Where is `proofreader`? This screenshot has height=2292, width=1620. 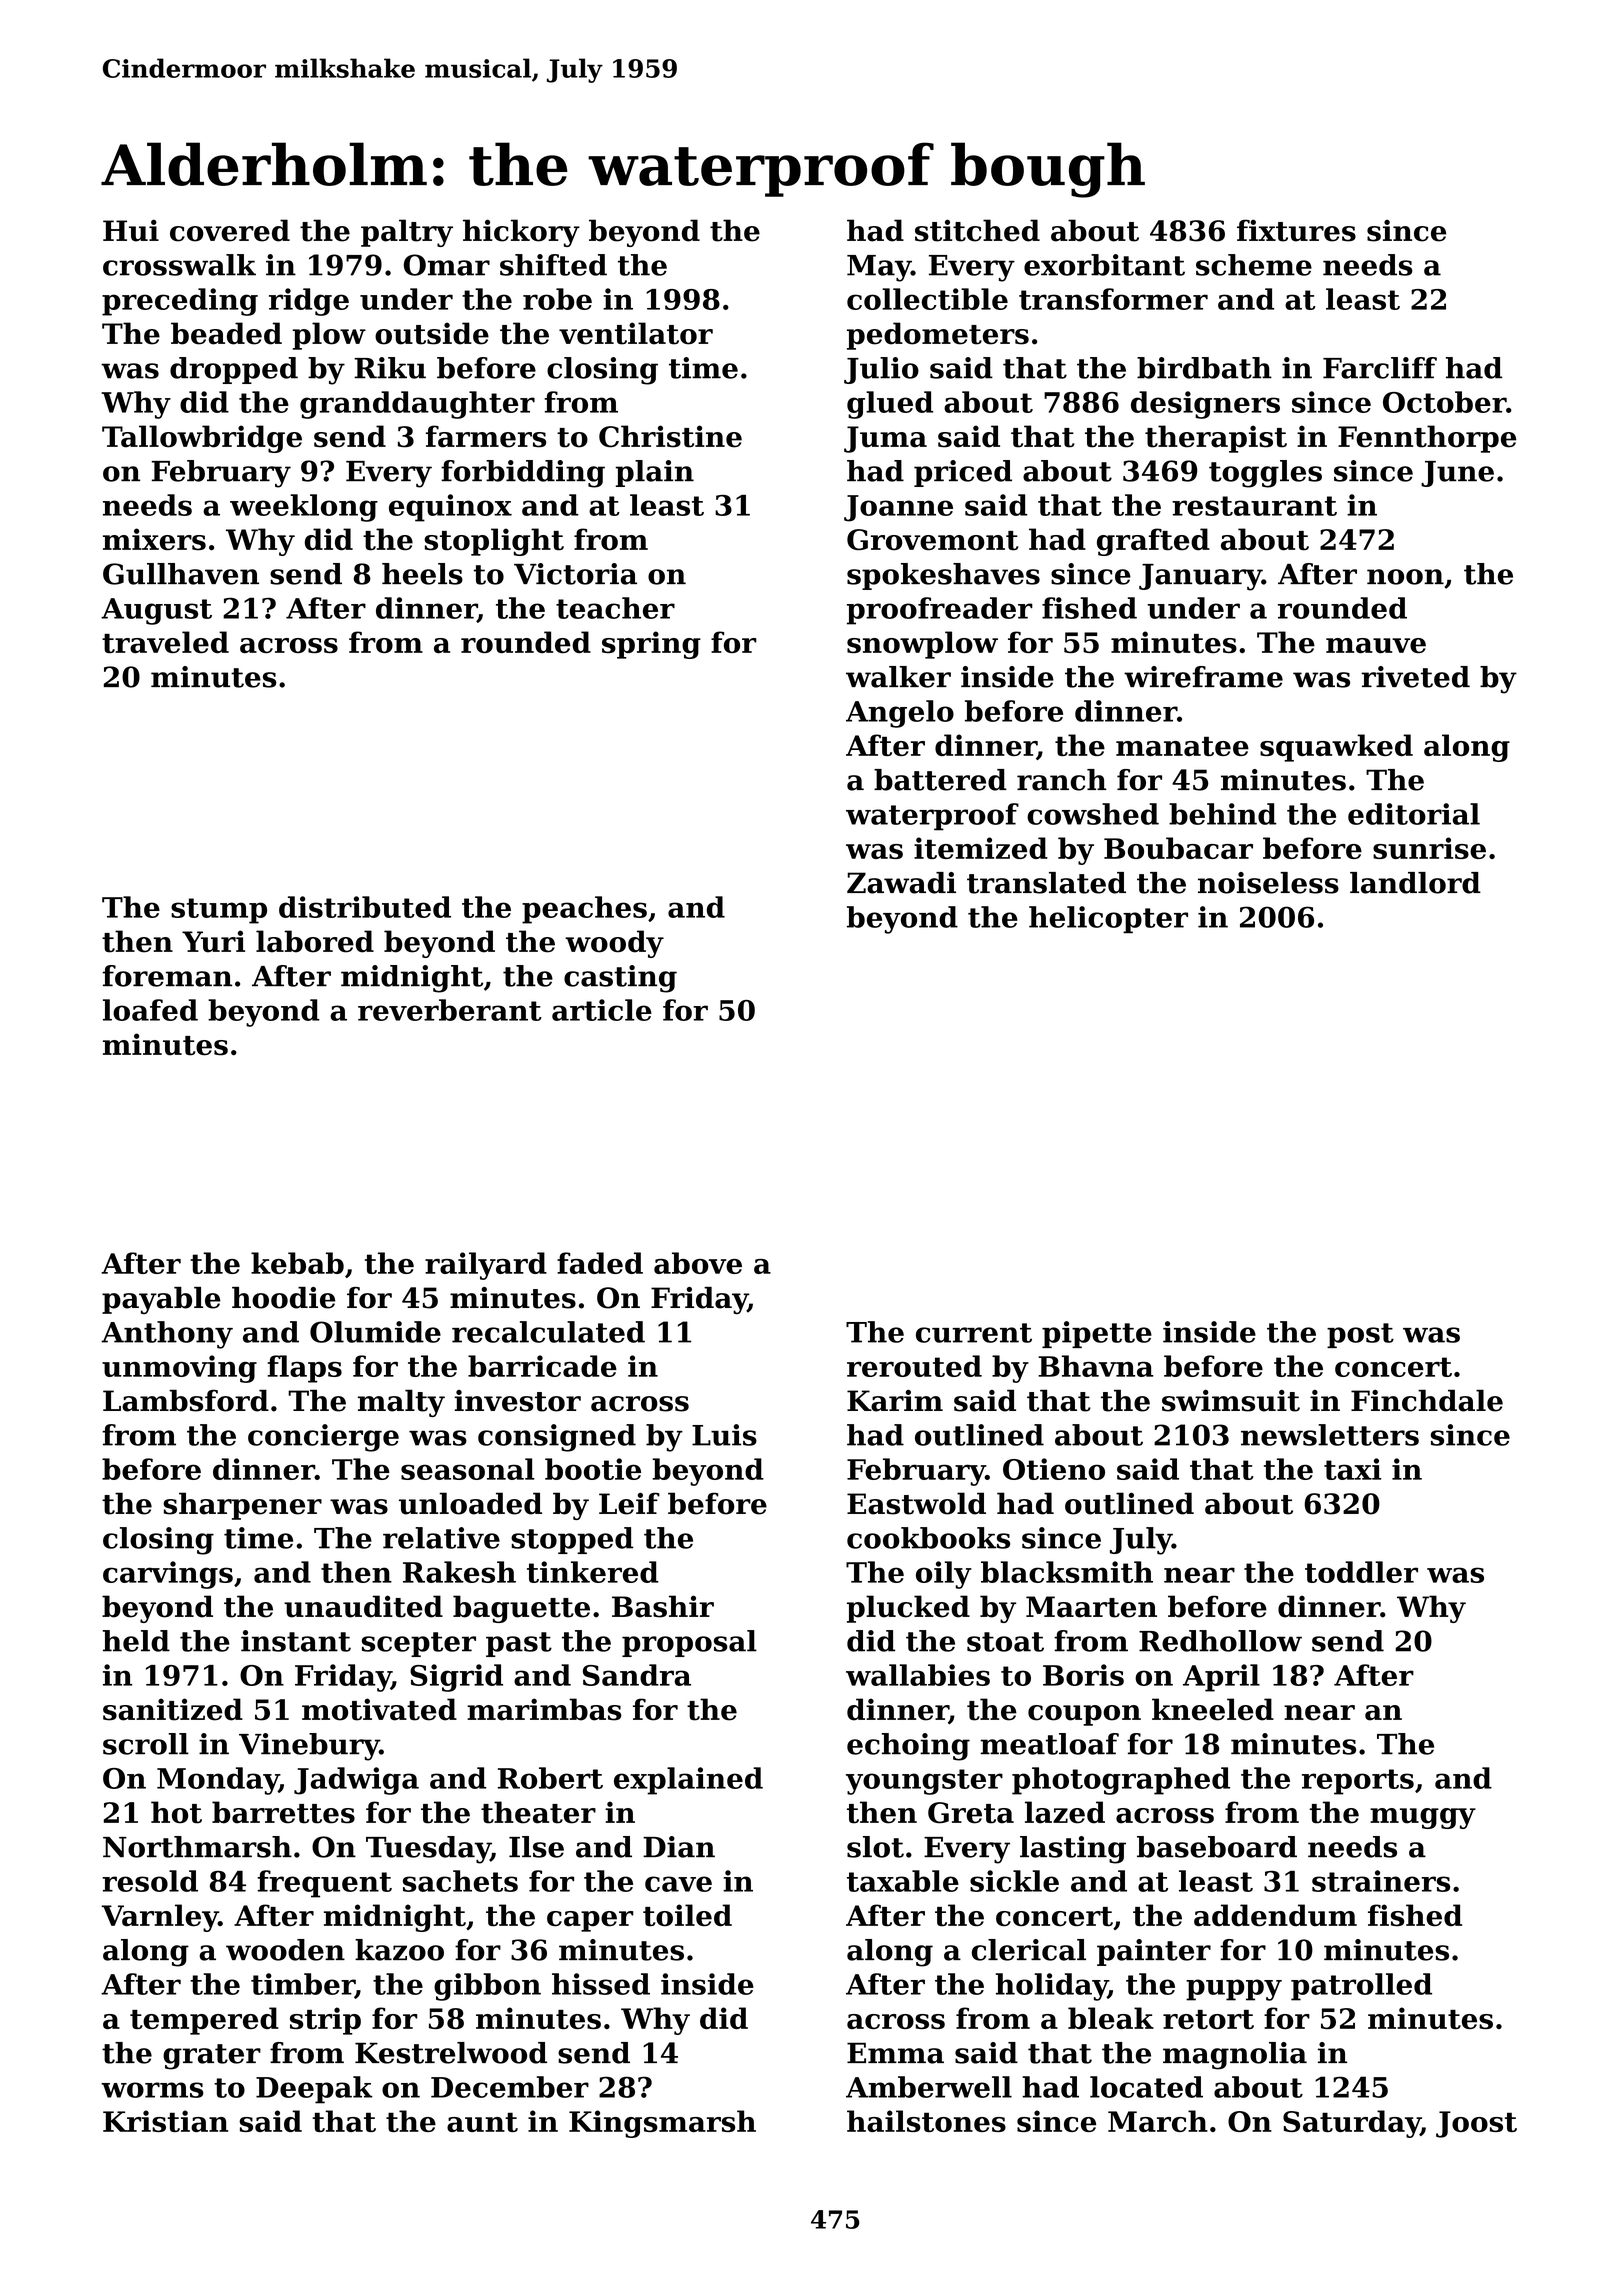 proofreader is located at coordinates (940, 611).
